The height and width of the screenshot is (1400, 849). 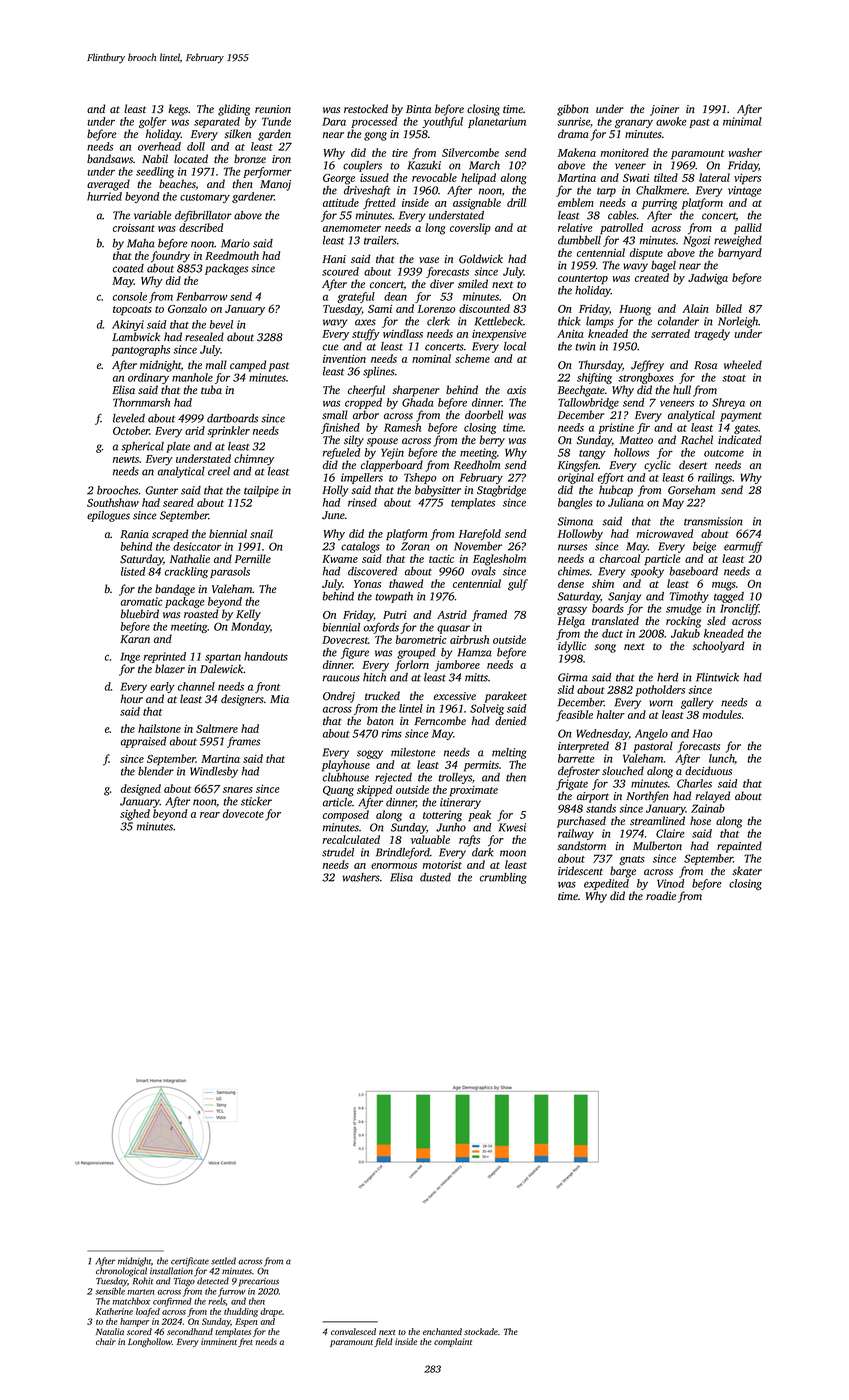 I want to click on roasted, so click(x=201, y=614).
